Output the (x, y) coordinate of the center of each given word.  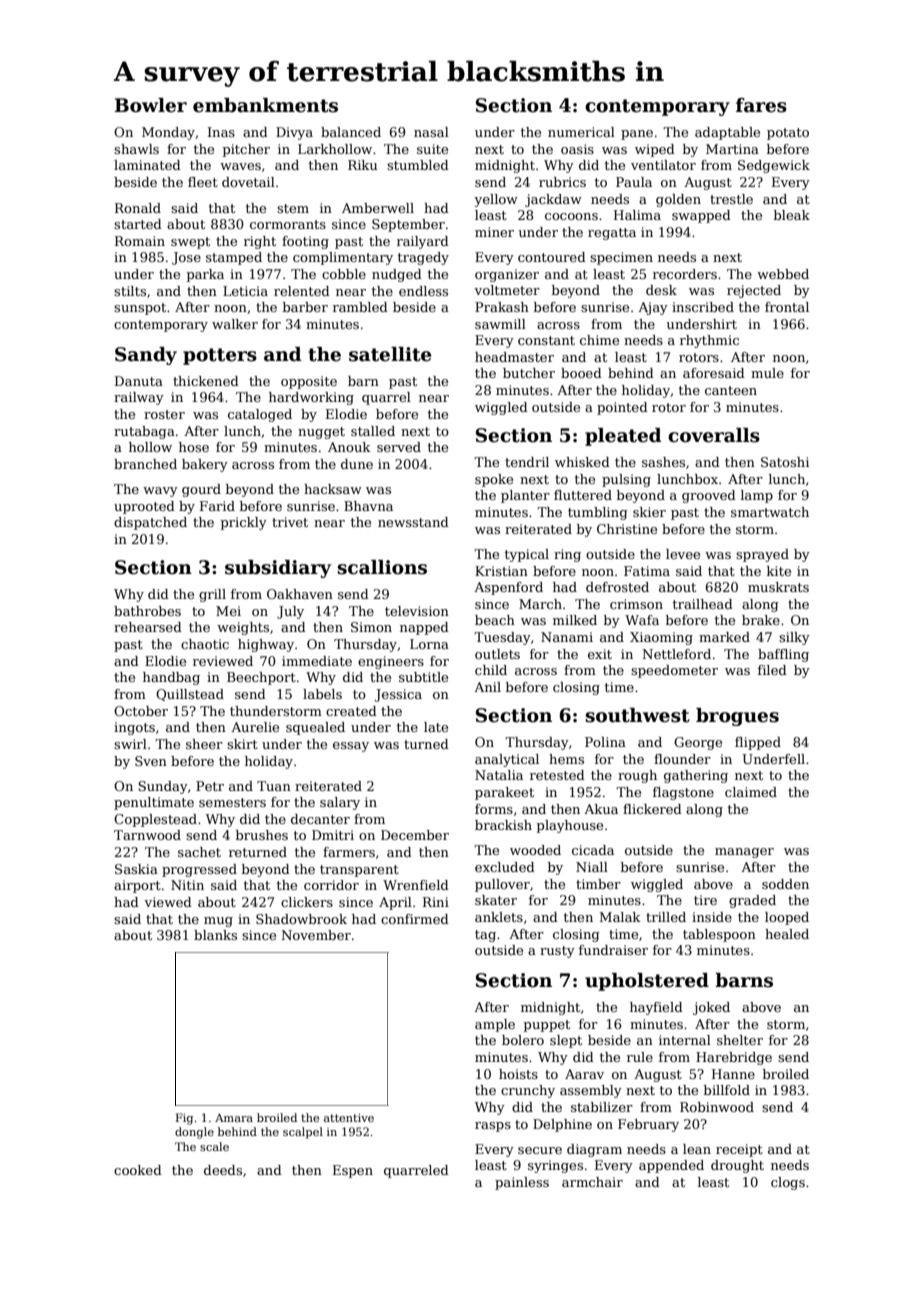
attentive (349, 1118)
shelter (740, 1040)
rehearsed (148, 627)
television (417, 611)
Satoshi (785, 462)
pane (637, 135)
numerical (581, 132)
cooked (138, 1170)
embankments (265, 105)
